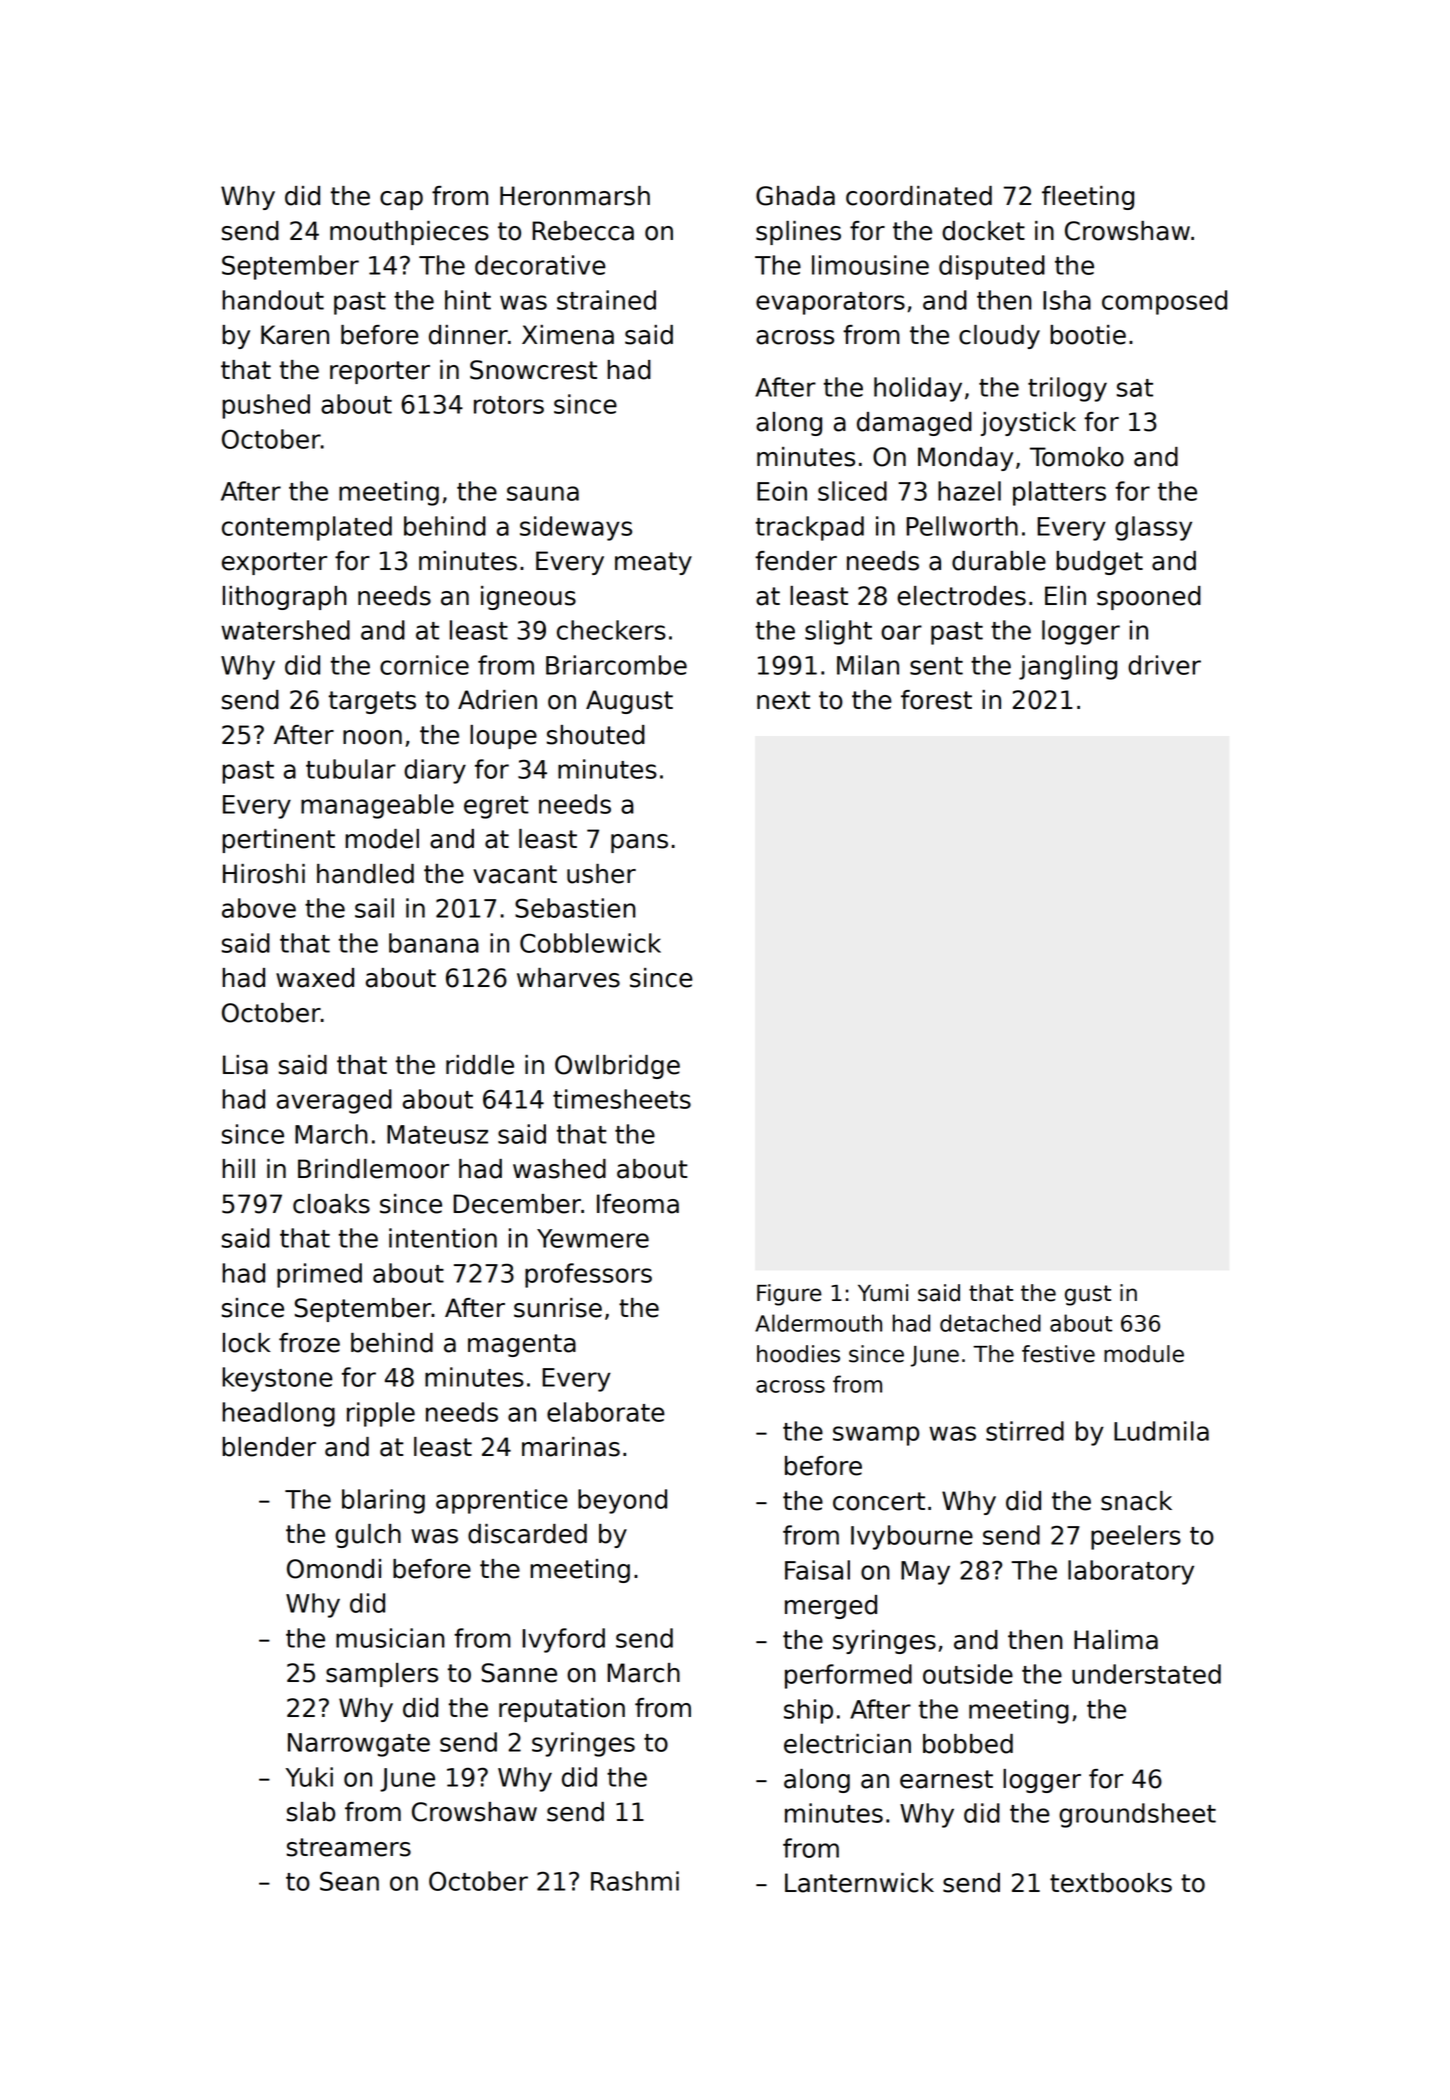  Describe the element at coordinates (1146, 1674) in the screenshot. I see `understated` at that location.
